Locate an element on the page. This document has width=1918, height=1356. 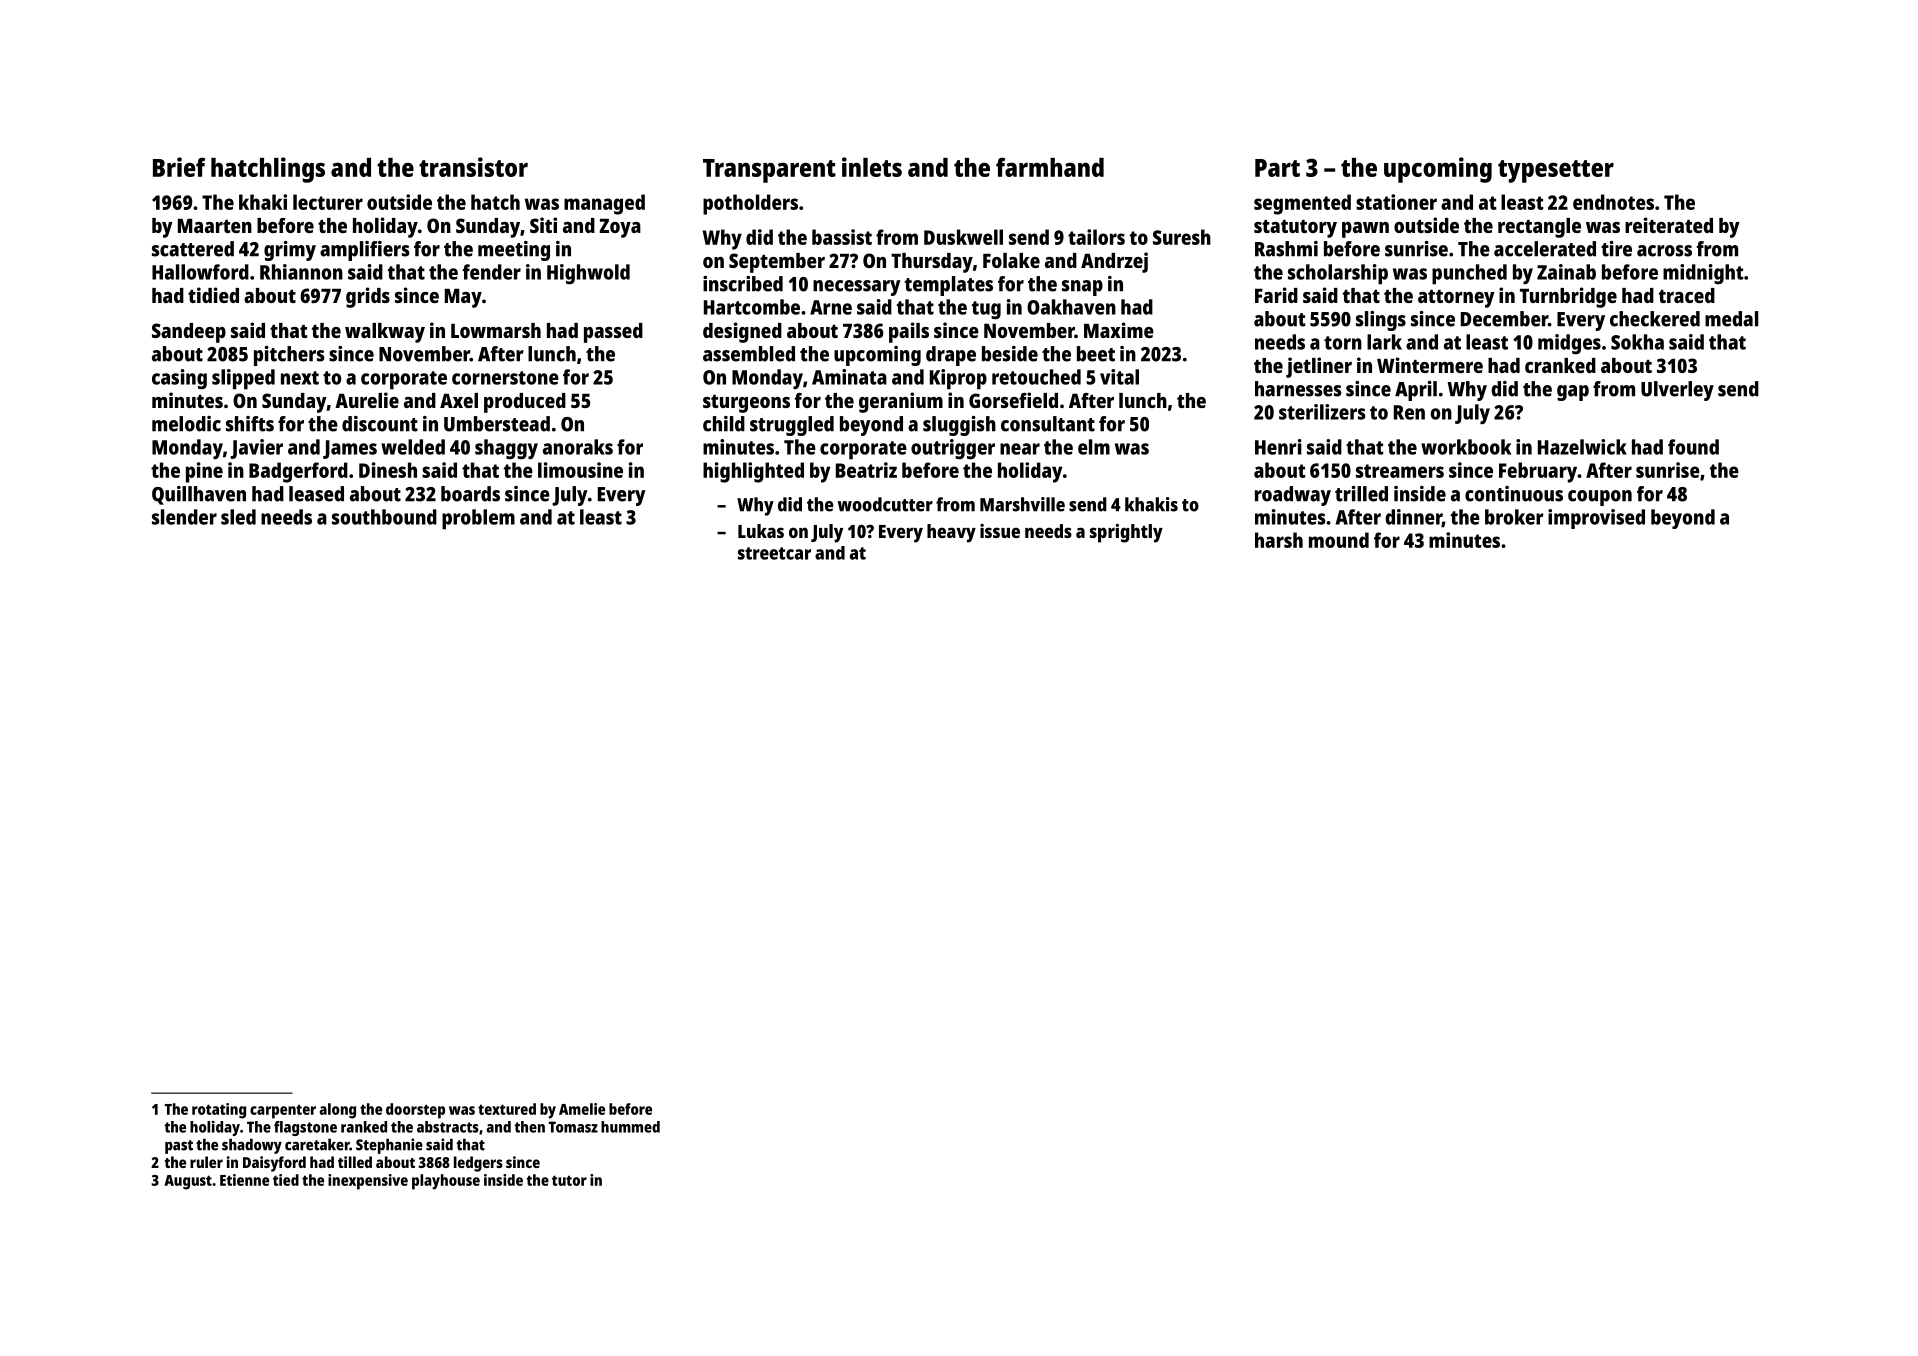
pine is located at coordinates (204, 472).
